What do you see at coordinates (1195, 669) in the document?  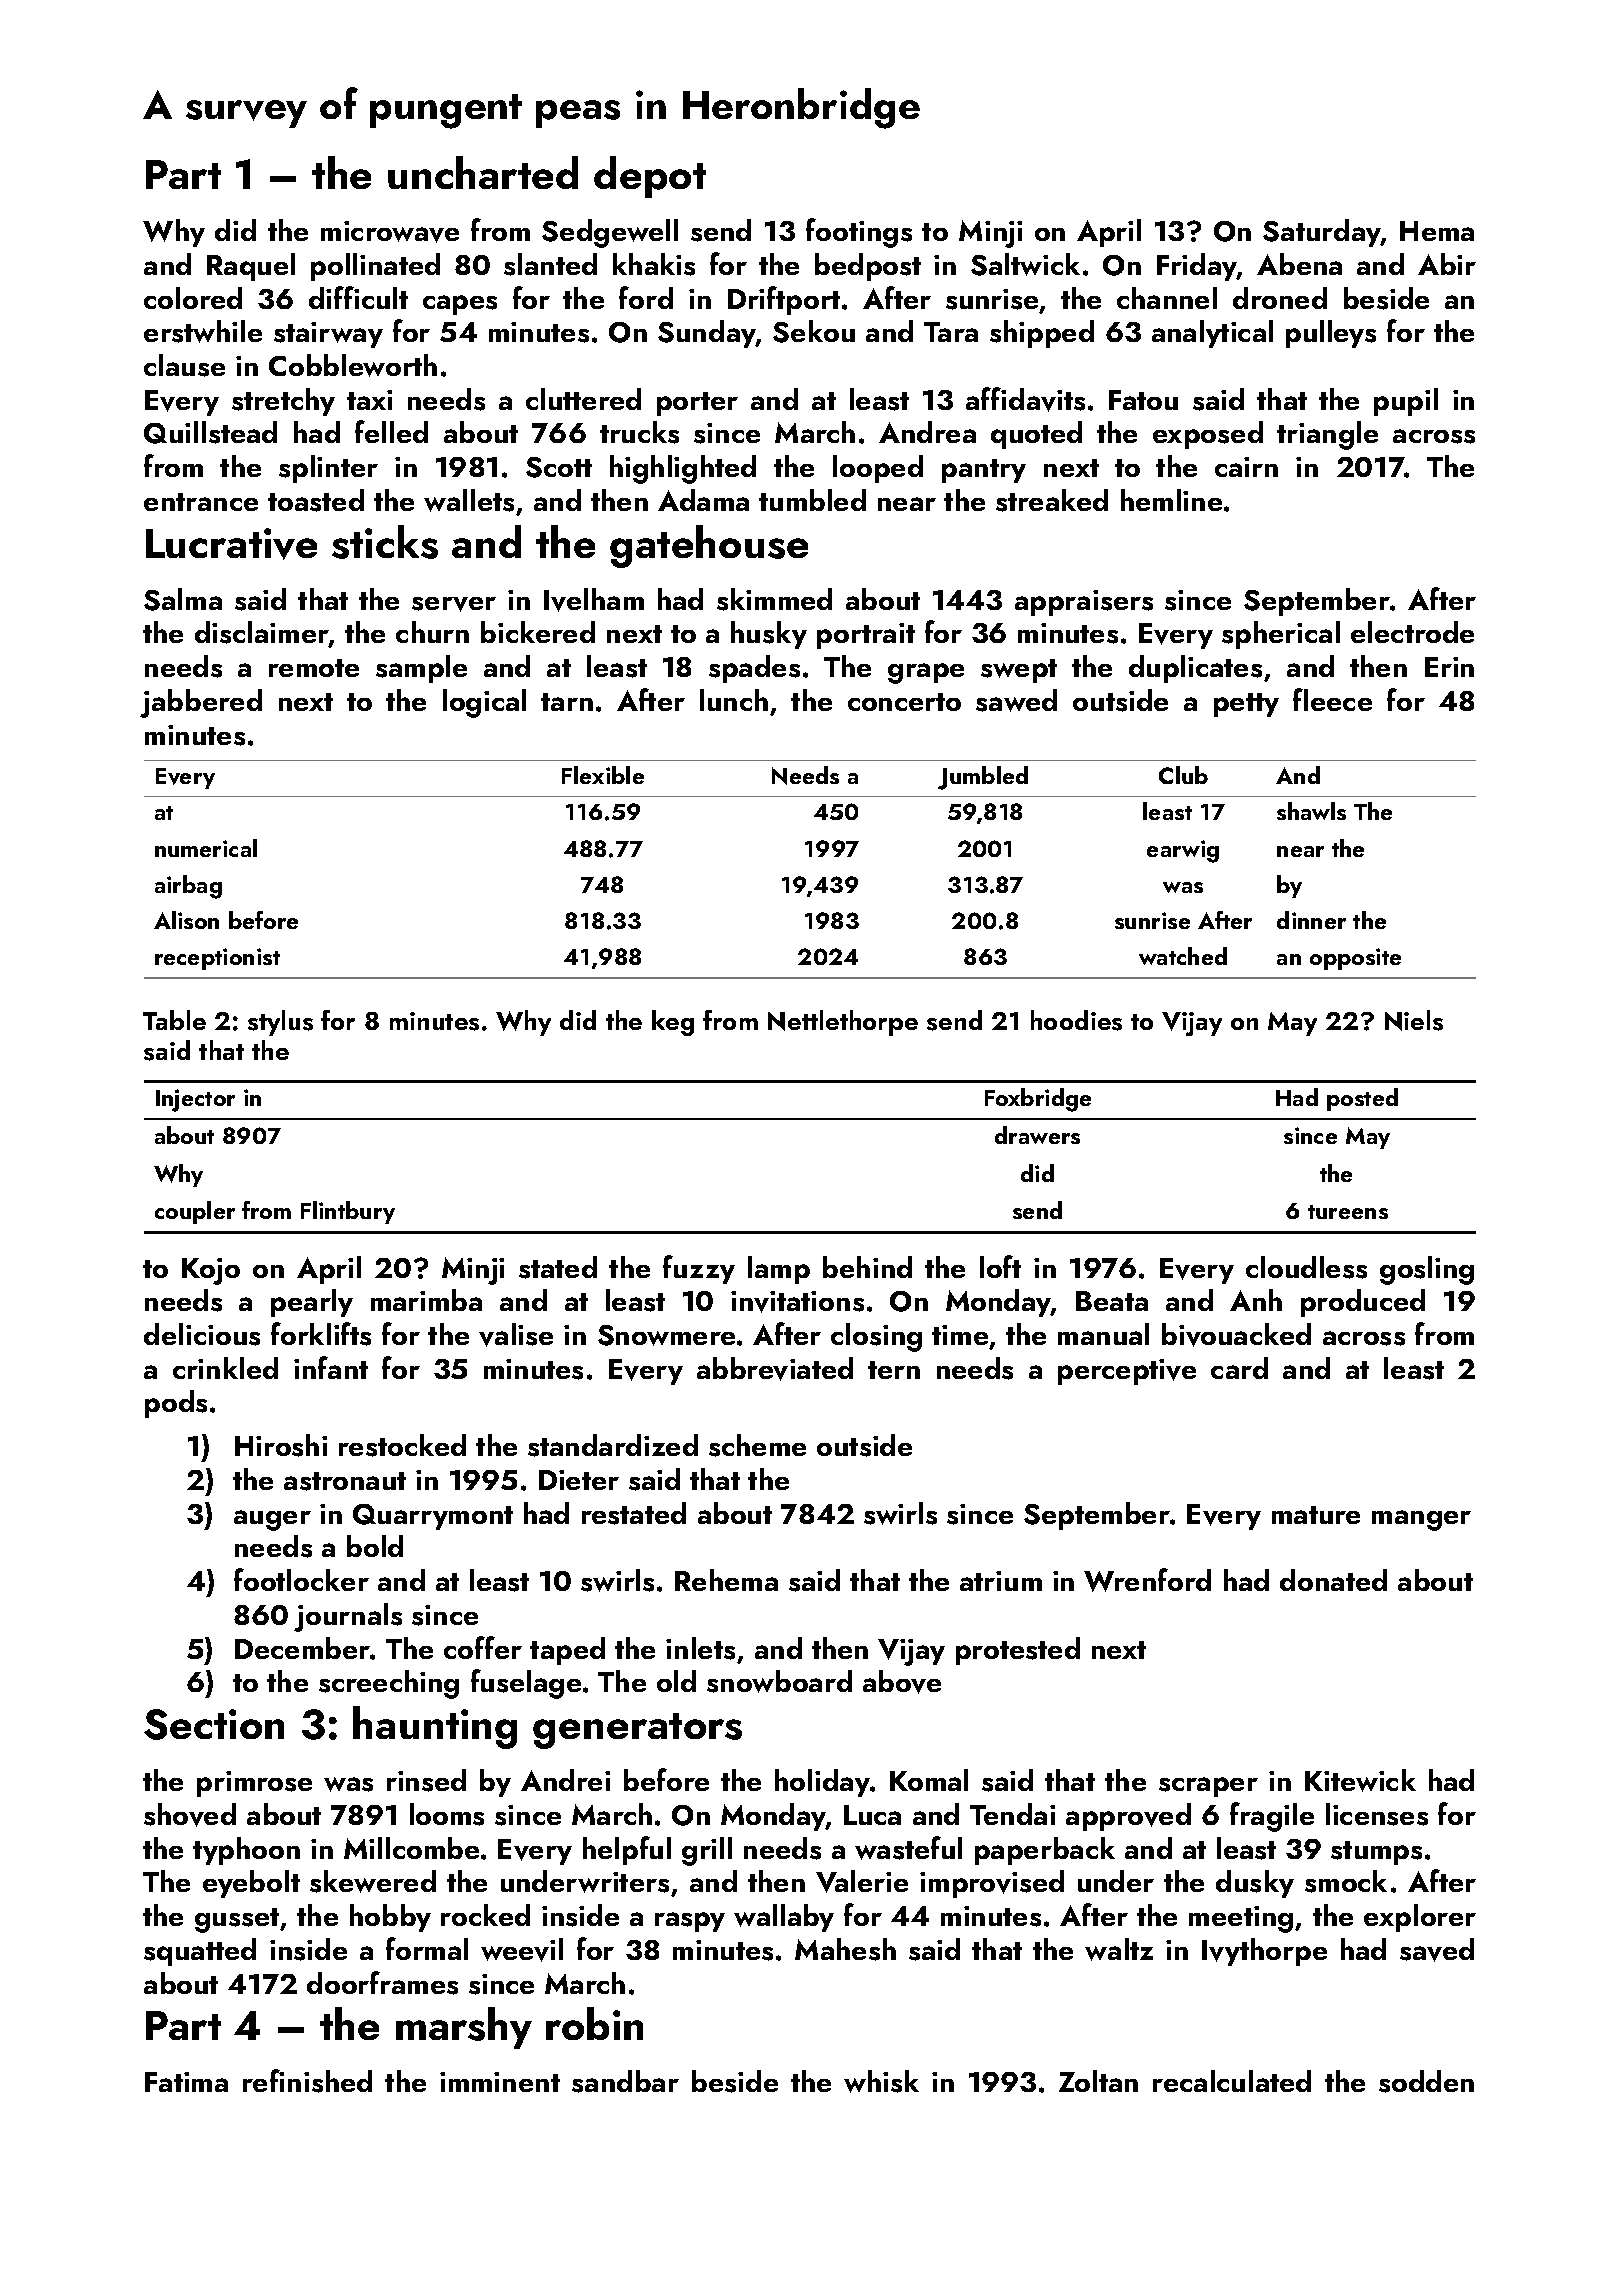 I see `duplicates` at bounding box center [1195, 669].
